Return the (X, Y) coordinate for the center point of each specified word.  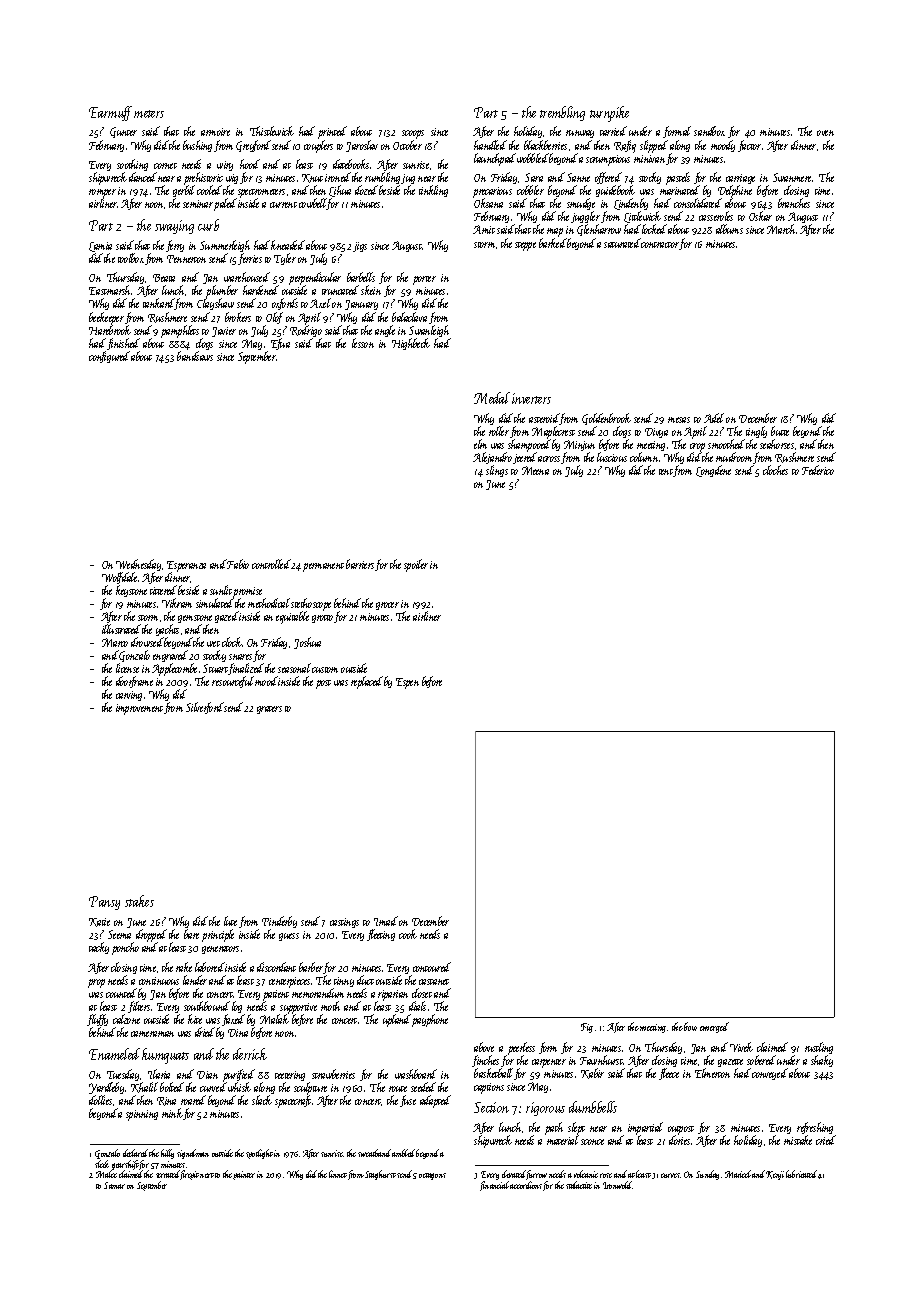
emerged (714, 1027)
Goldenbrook (606, 419)
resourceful (232, 682)
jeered (524, 458)
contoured (432, 967)
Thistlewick (272, 131)
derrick (250, 1054)
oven (825, 133)
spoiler (416, 565)
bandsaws (195, 356)
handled (490, 145)
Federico (818, 470)
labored (210, 967)
